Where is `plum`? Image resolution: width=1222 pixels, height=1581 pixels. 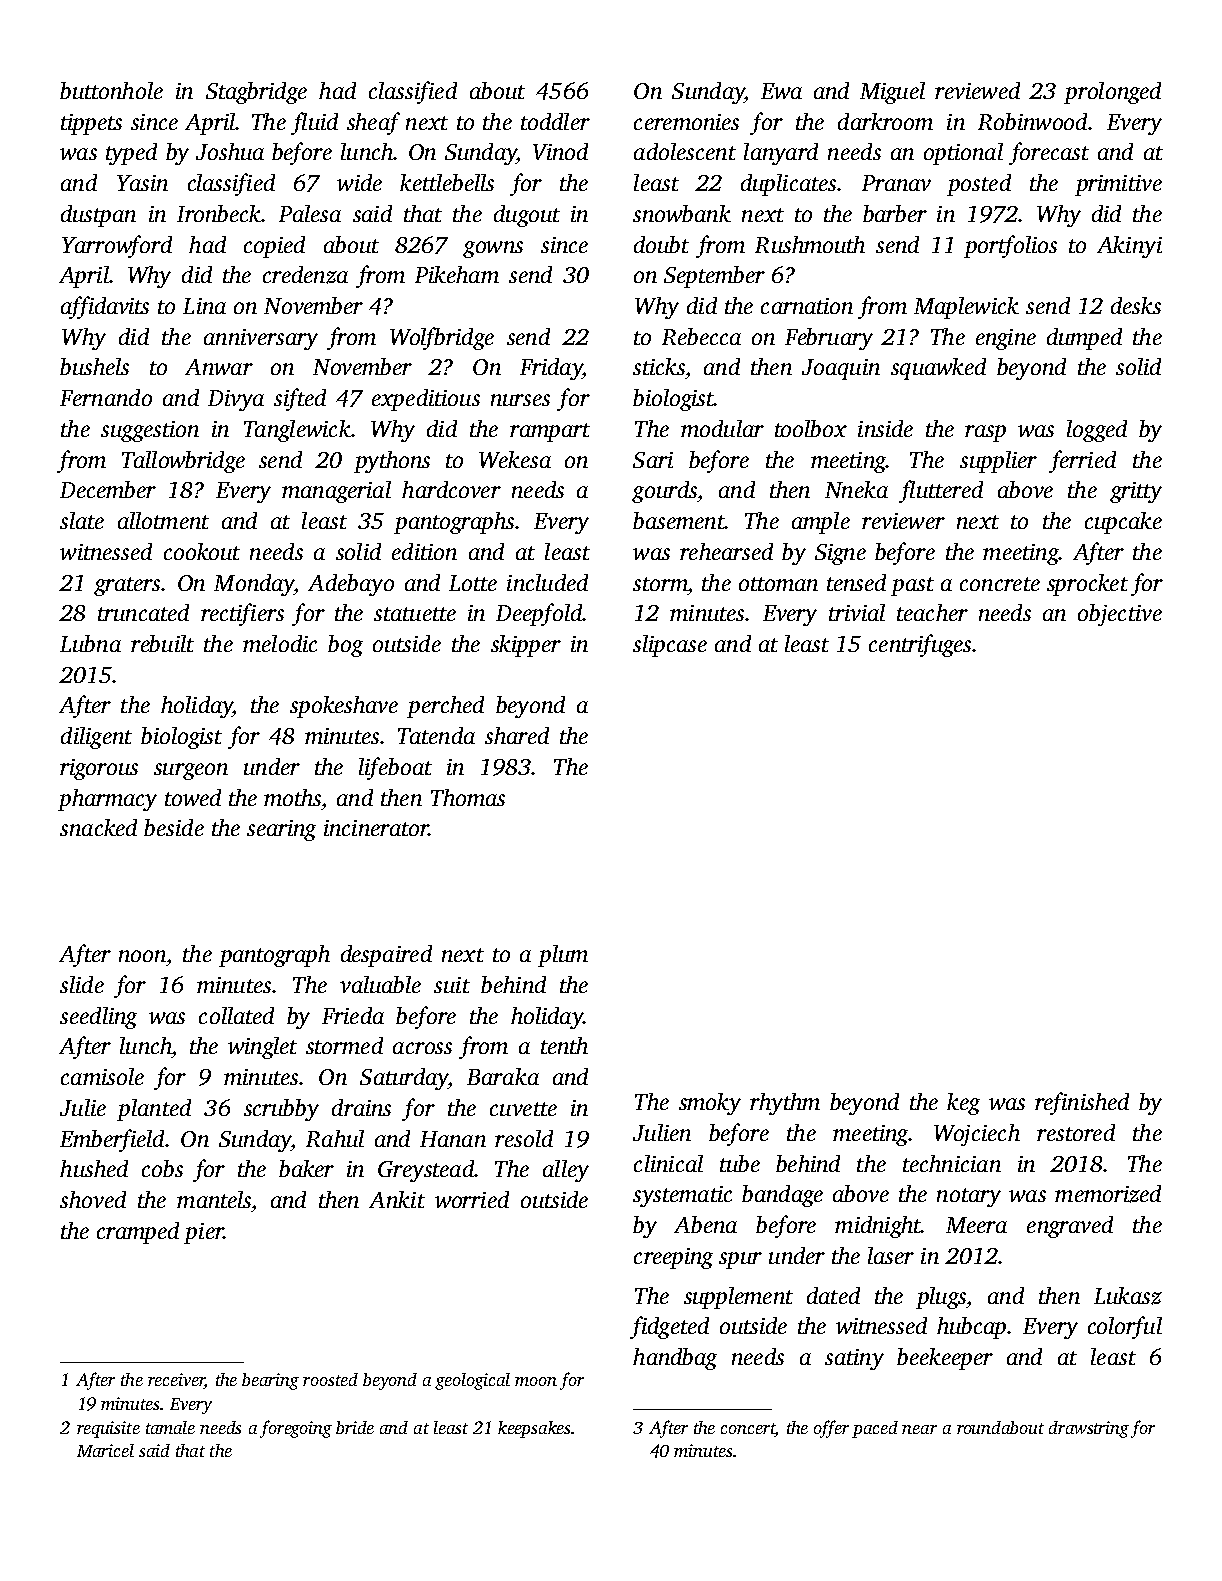
plum is located at coordinates (563, 956).
